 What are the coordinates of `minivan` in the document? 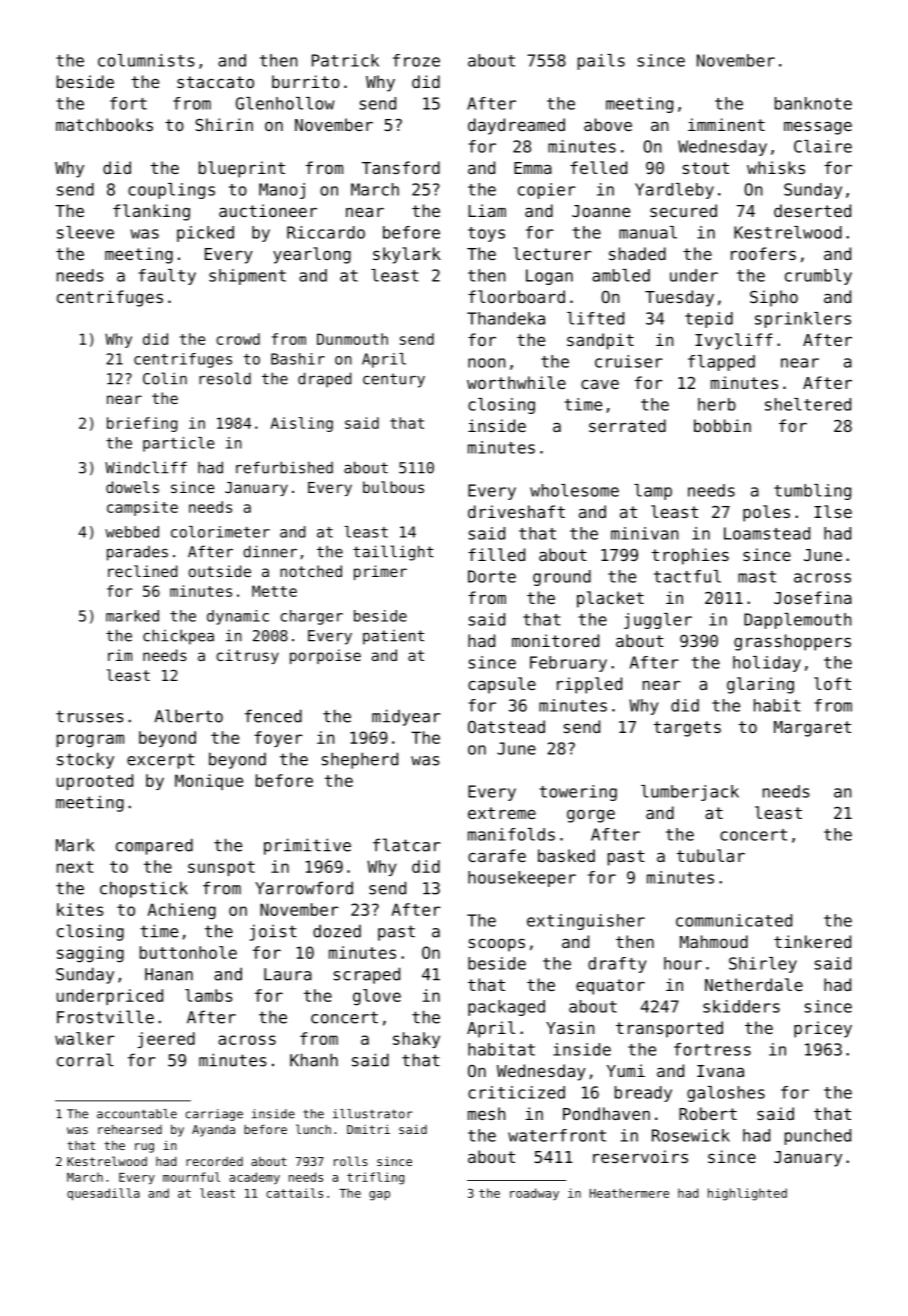 It's located at (644, 533).
